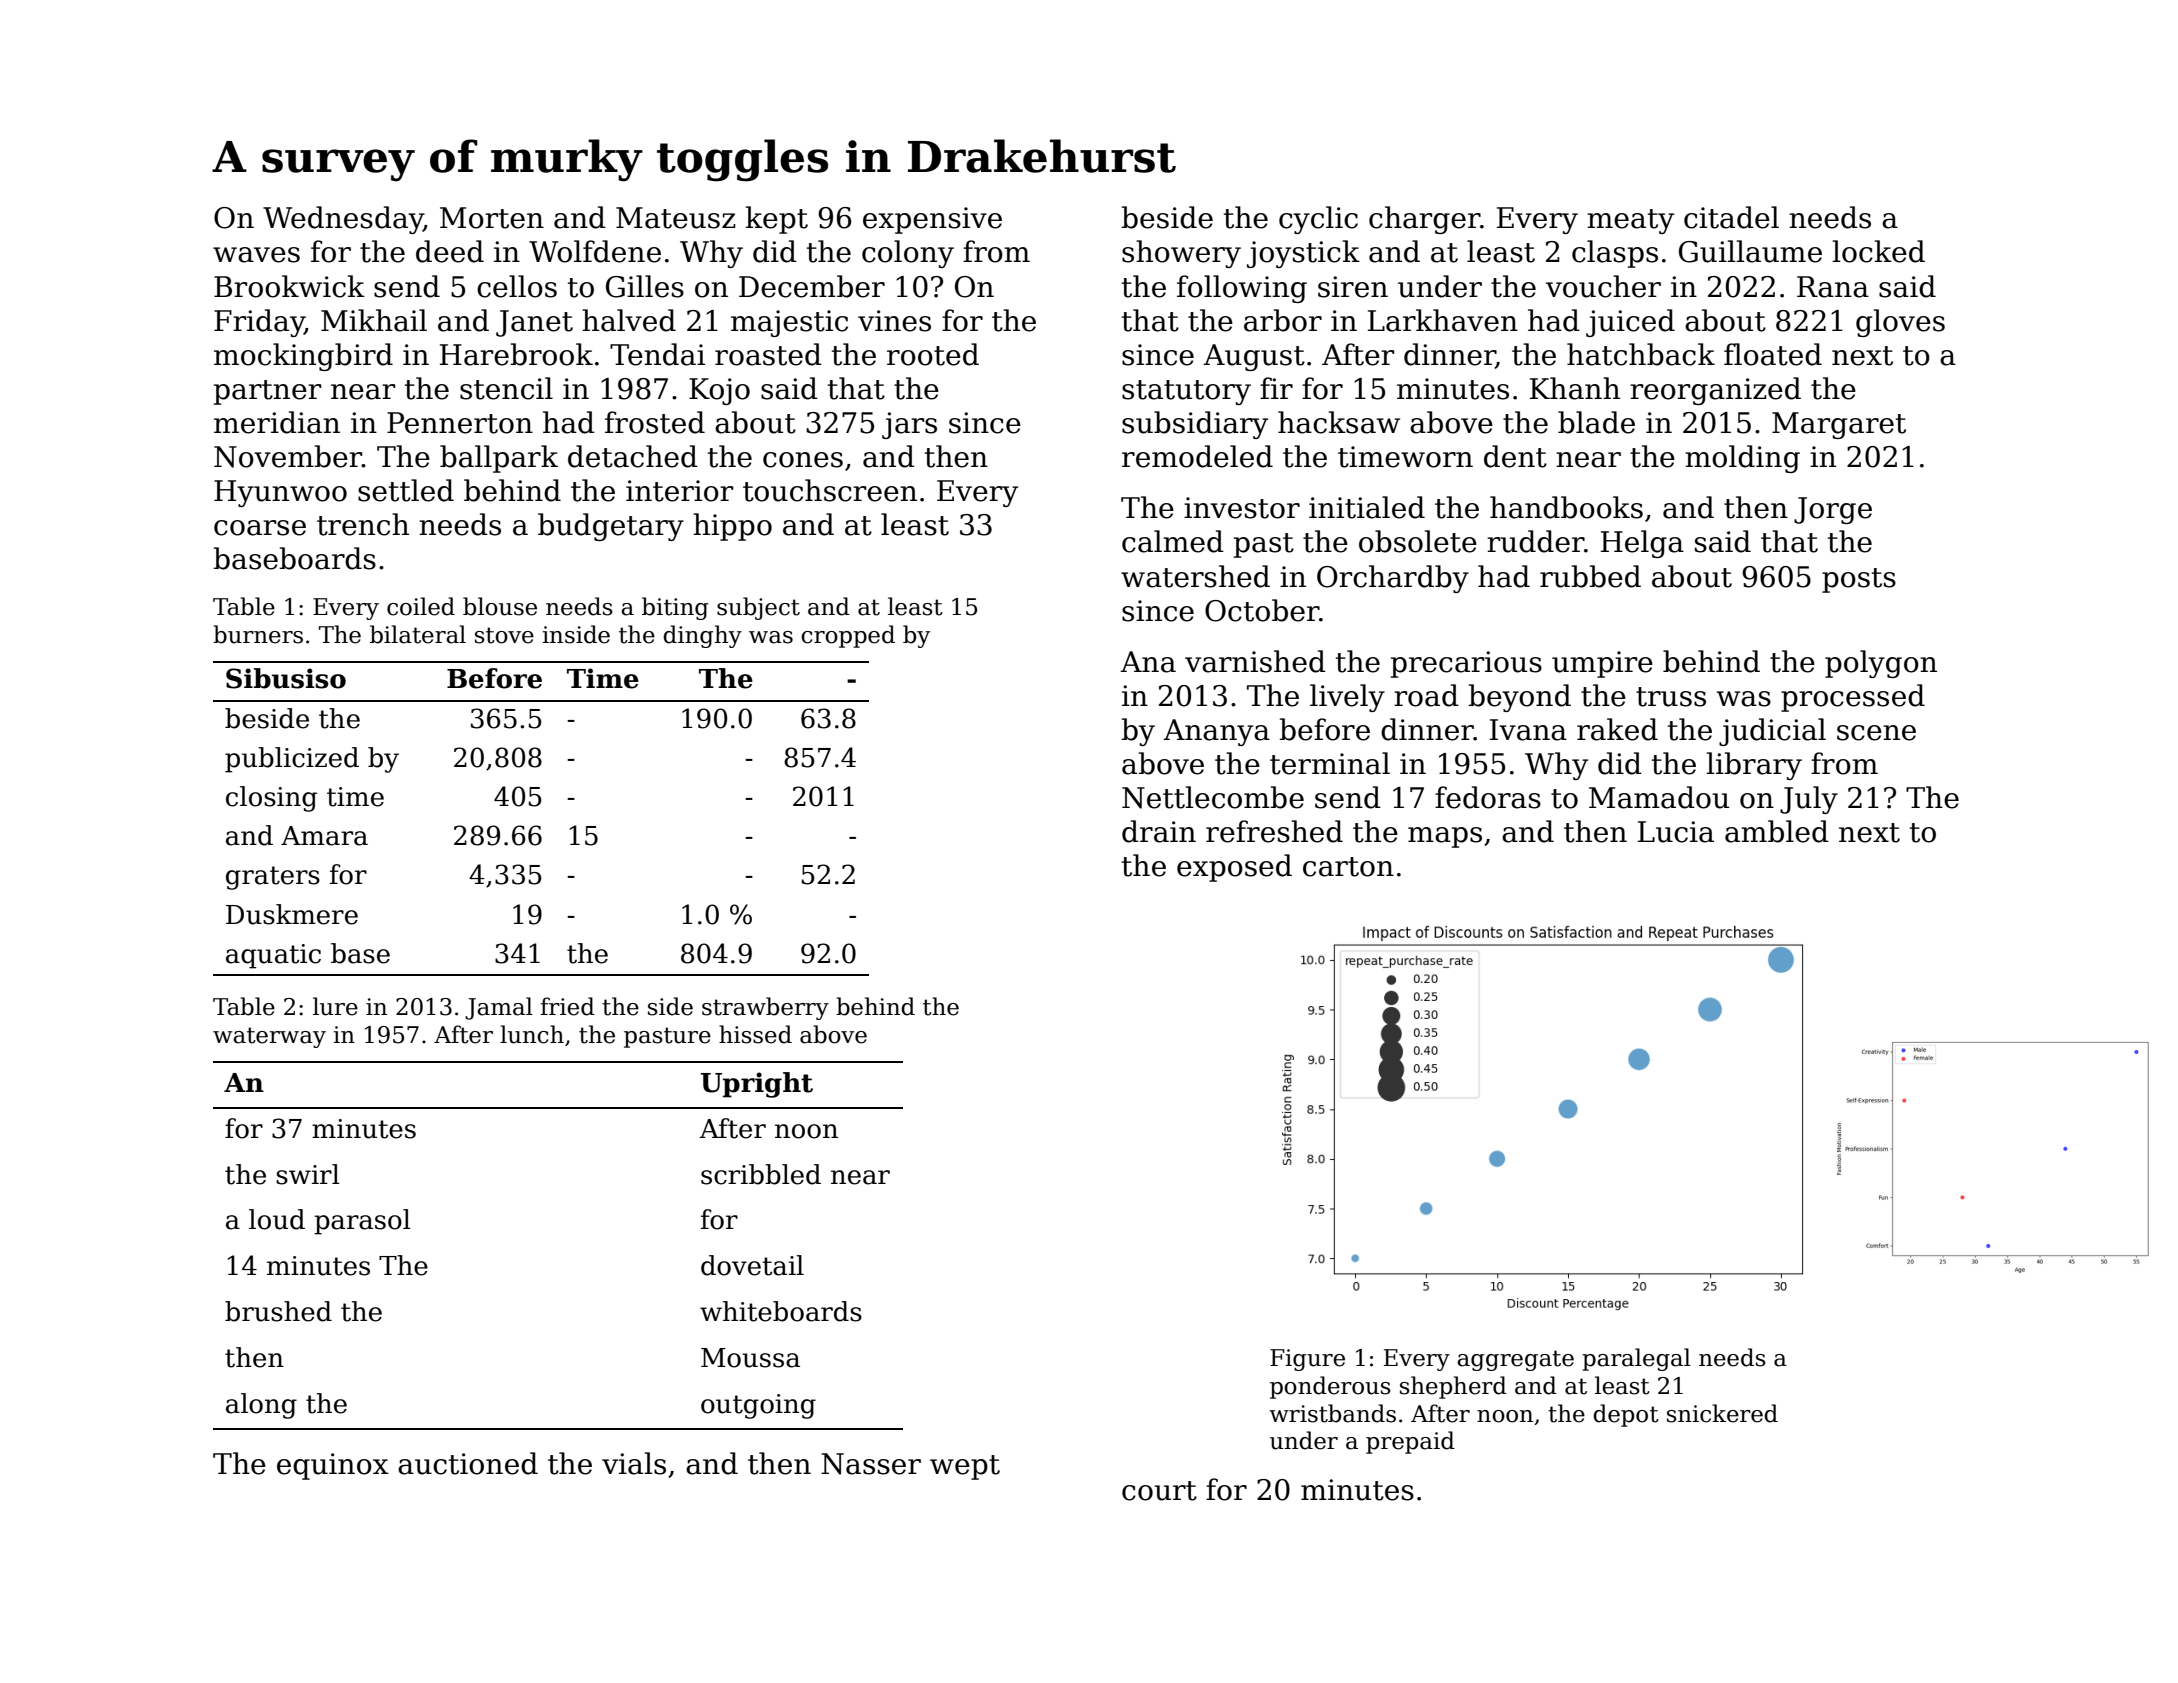 The height and width of the document is (1683, 2178). I want to click on cyclic, so click(1318, 220).
